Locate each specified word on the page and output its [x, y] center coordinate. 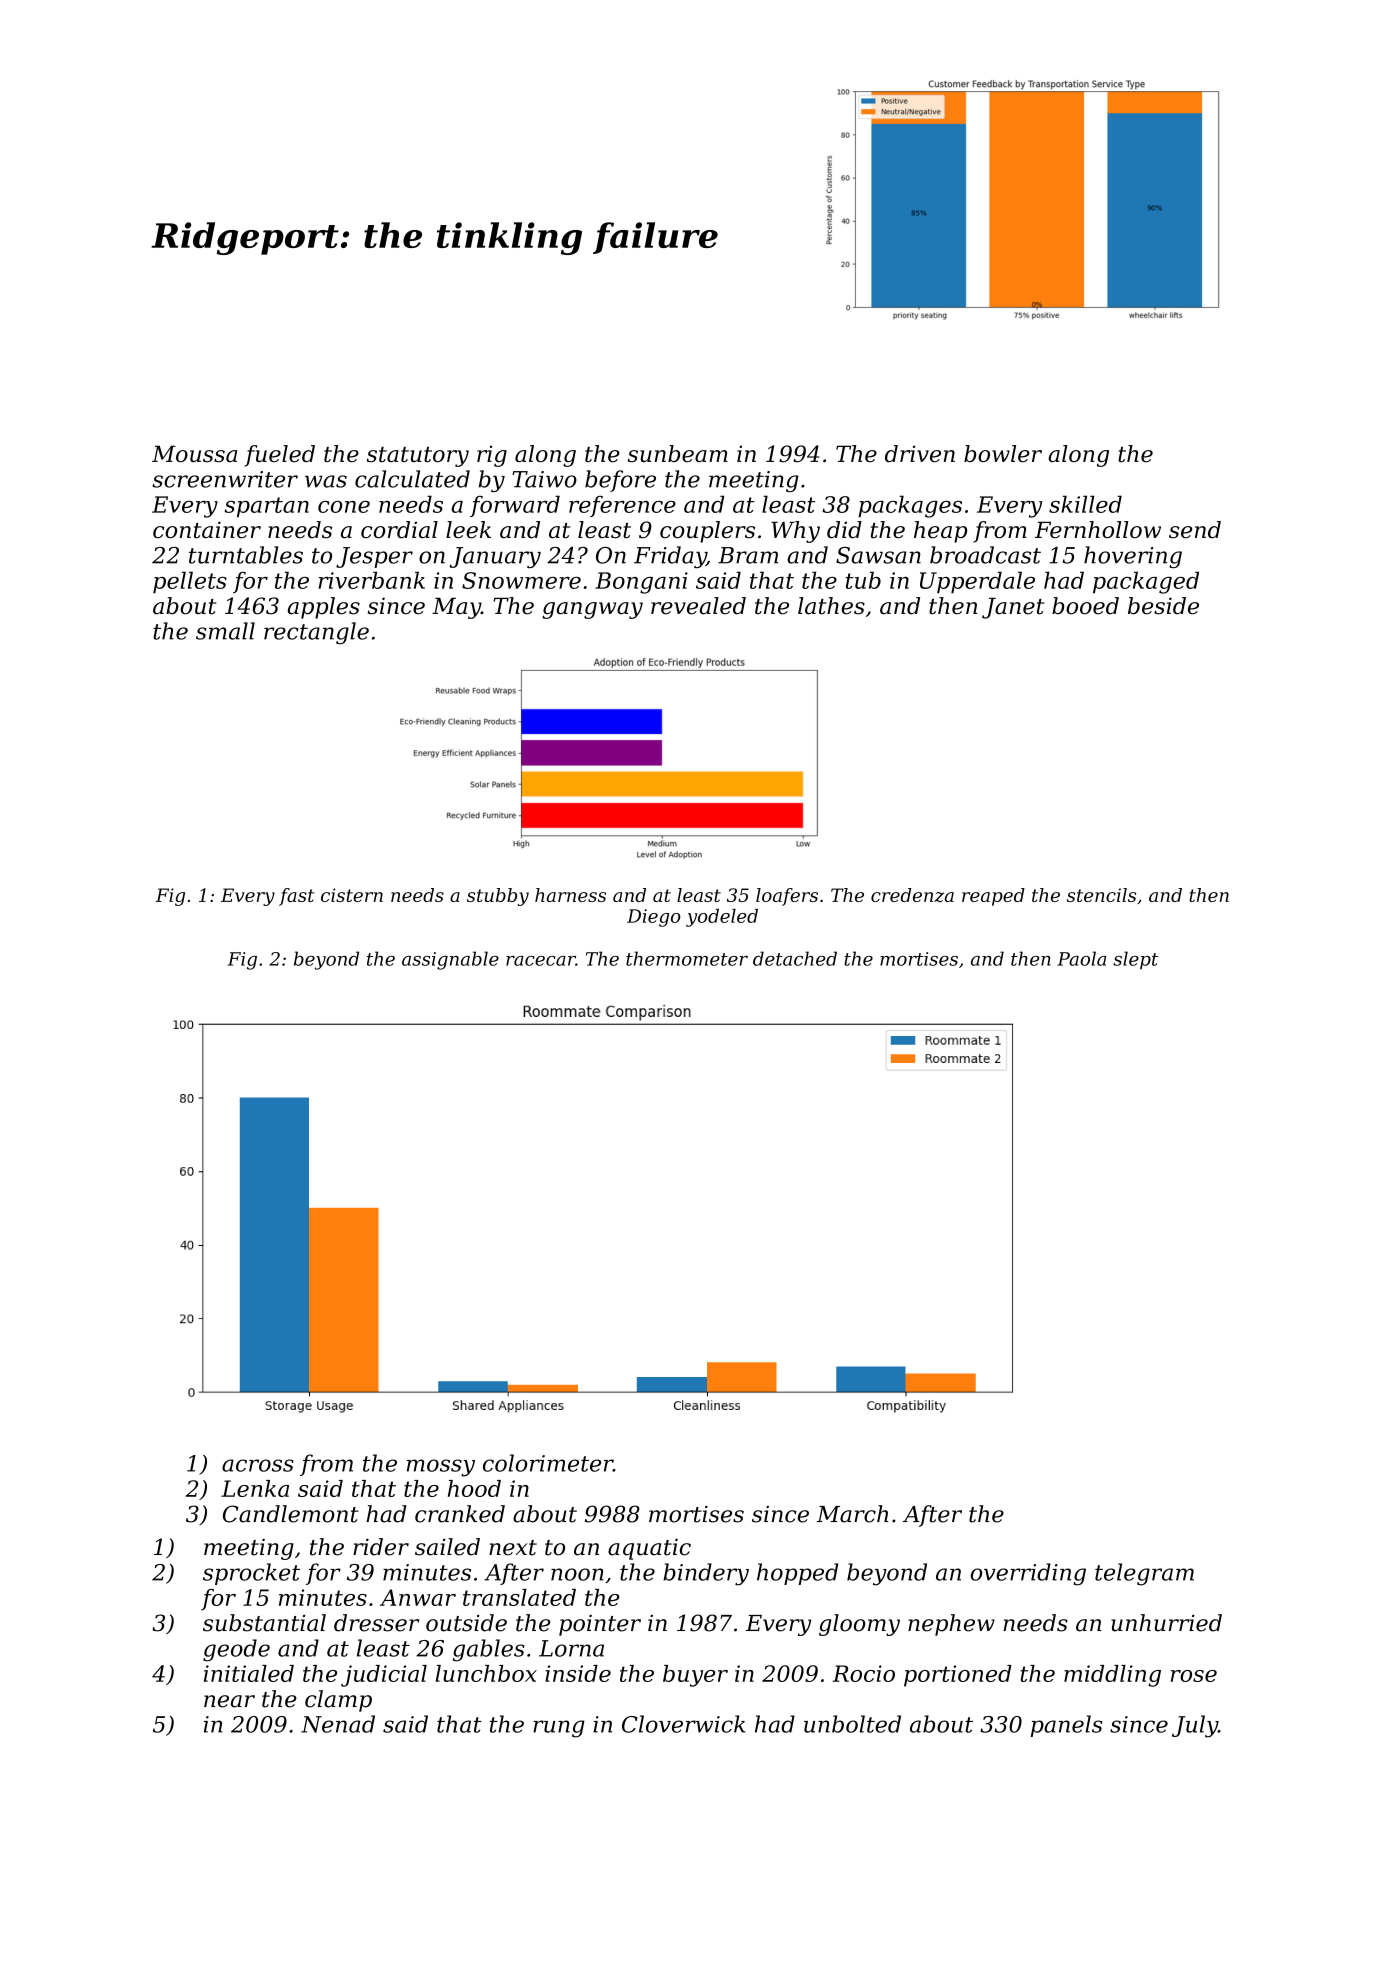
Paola [1081, 958]
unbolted [852, 1724]
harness [570, 895]
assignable [450, 960]
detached [795, 958]
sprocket [251, 1574]
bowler [1003, 453]
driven [920, 453]
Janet [1013, 608]
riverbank [372, 580]
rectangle [316, 633]
